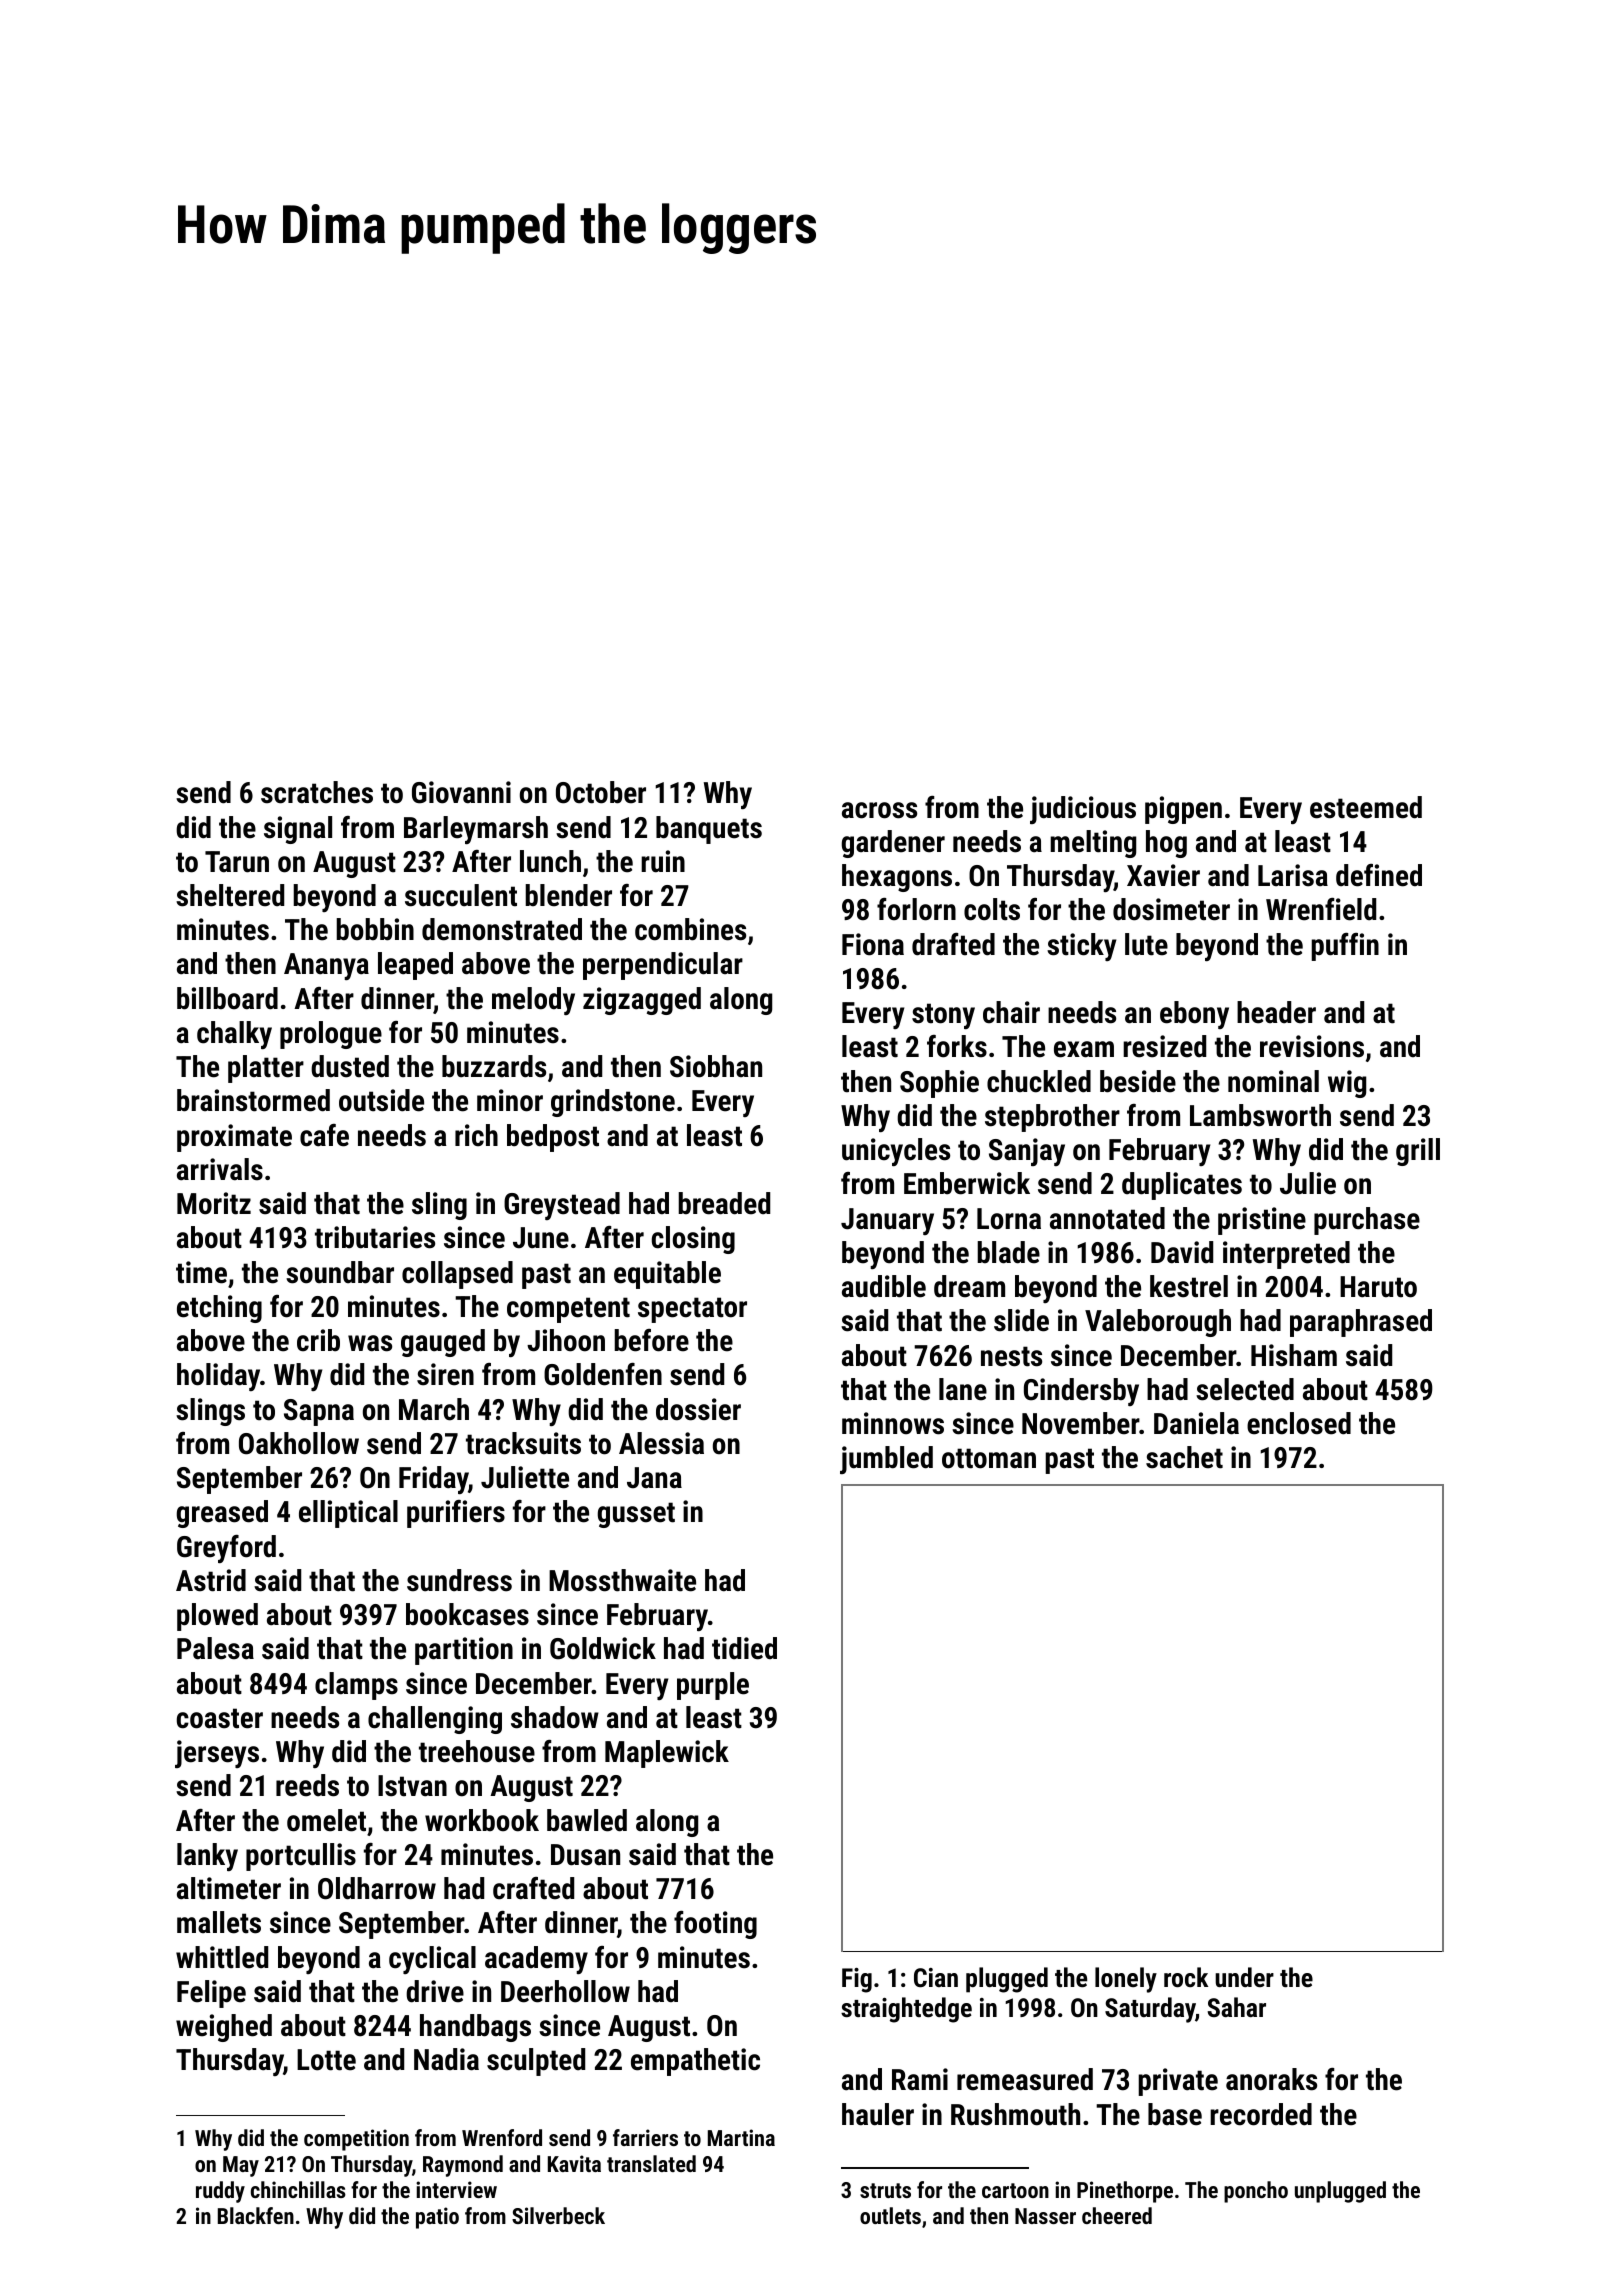 Image resolution: width=1620 pixels, height=2292 pixels. I want to click on jumbled, so click(886, 1460).
